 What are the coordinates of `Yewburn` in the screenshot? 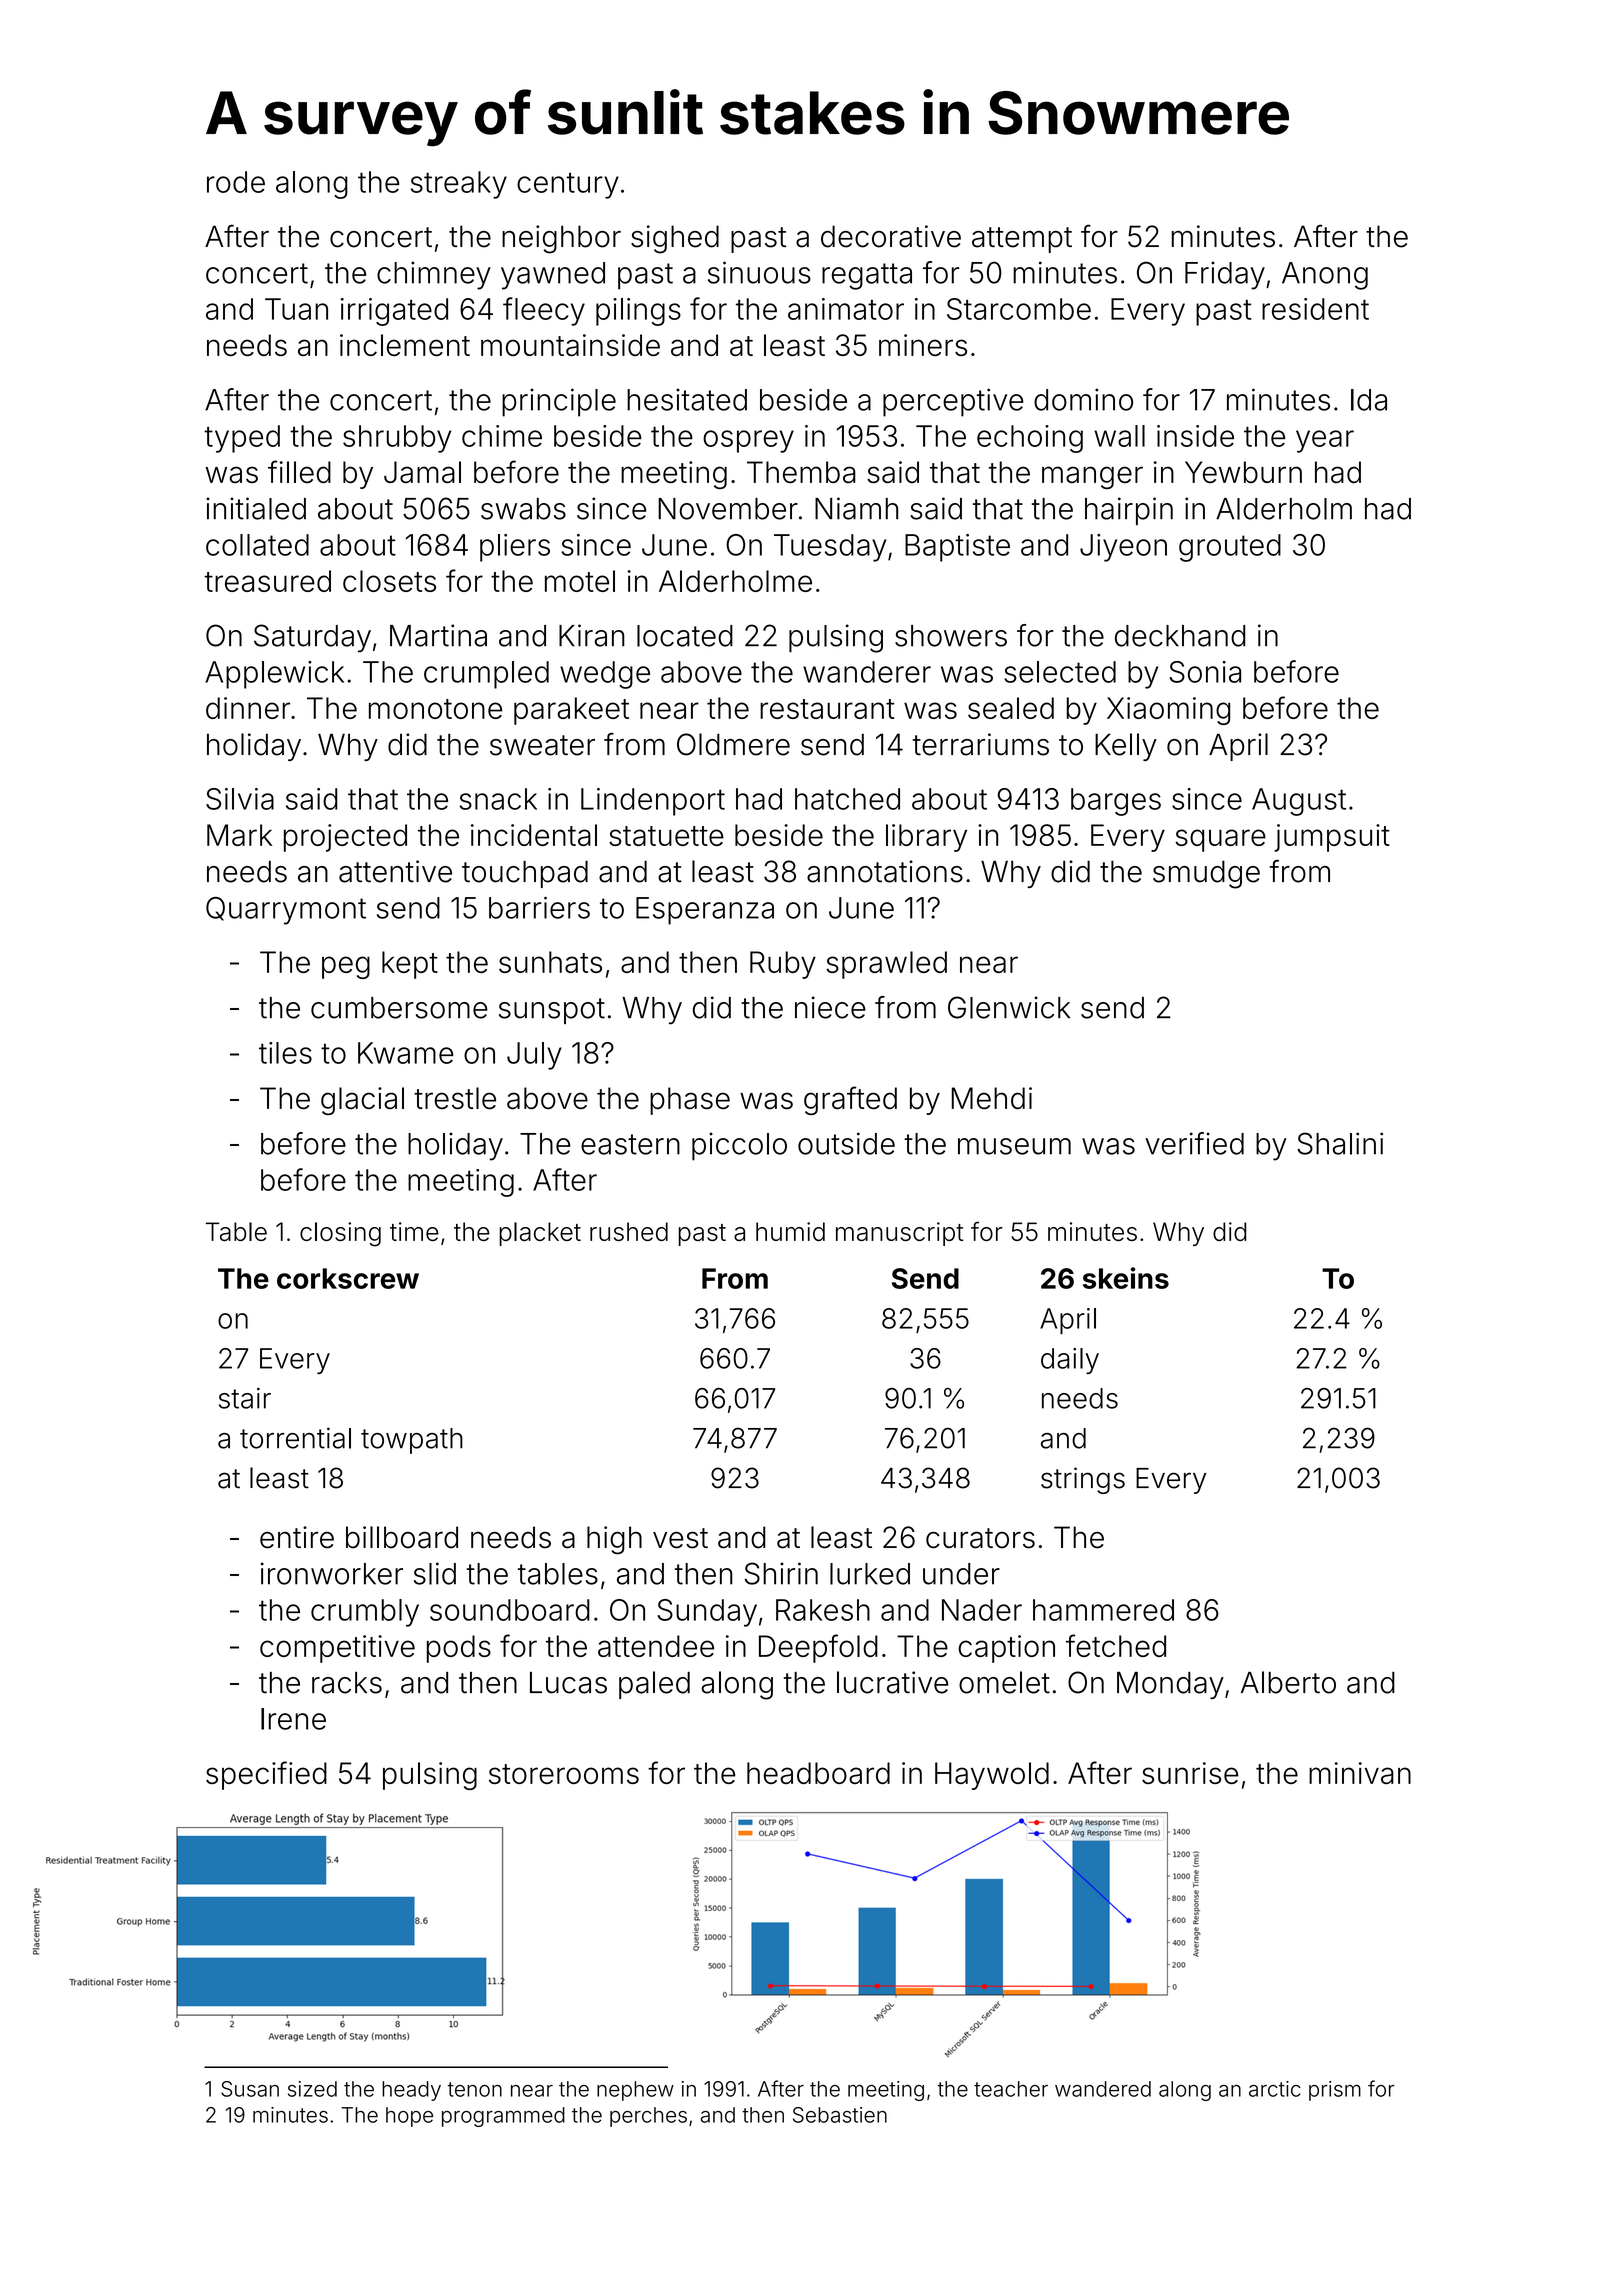 It's located at (1243, 472).
